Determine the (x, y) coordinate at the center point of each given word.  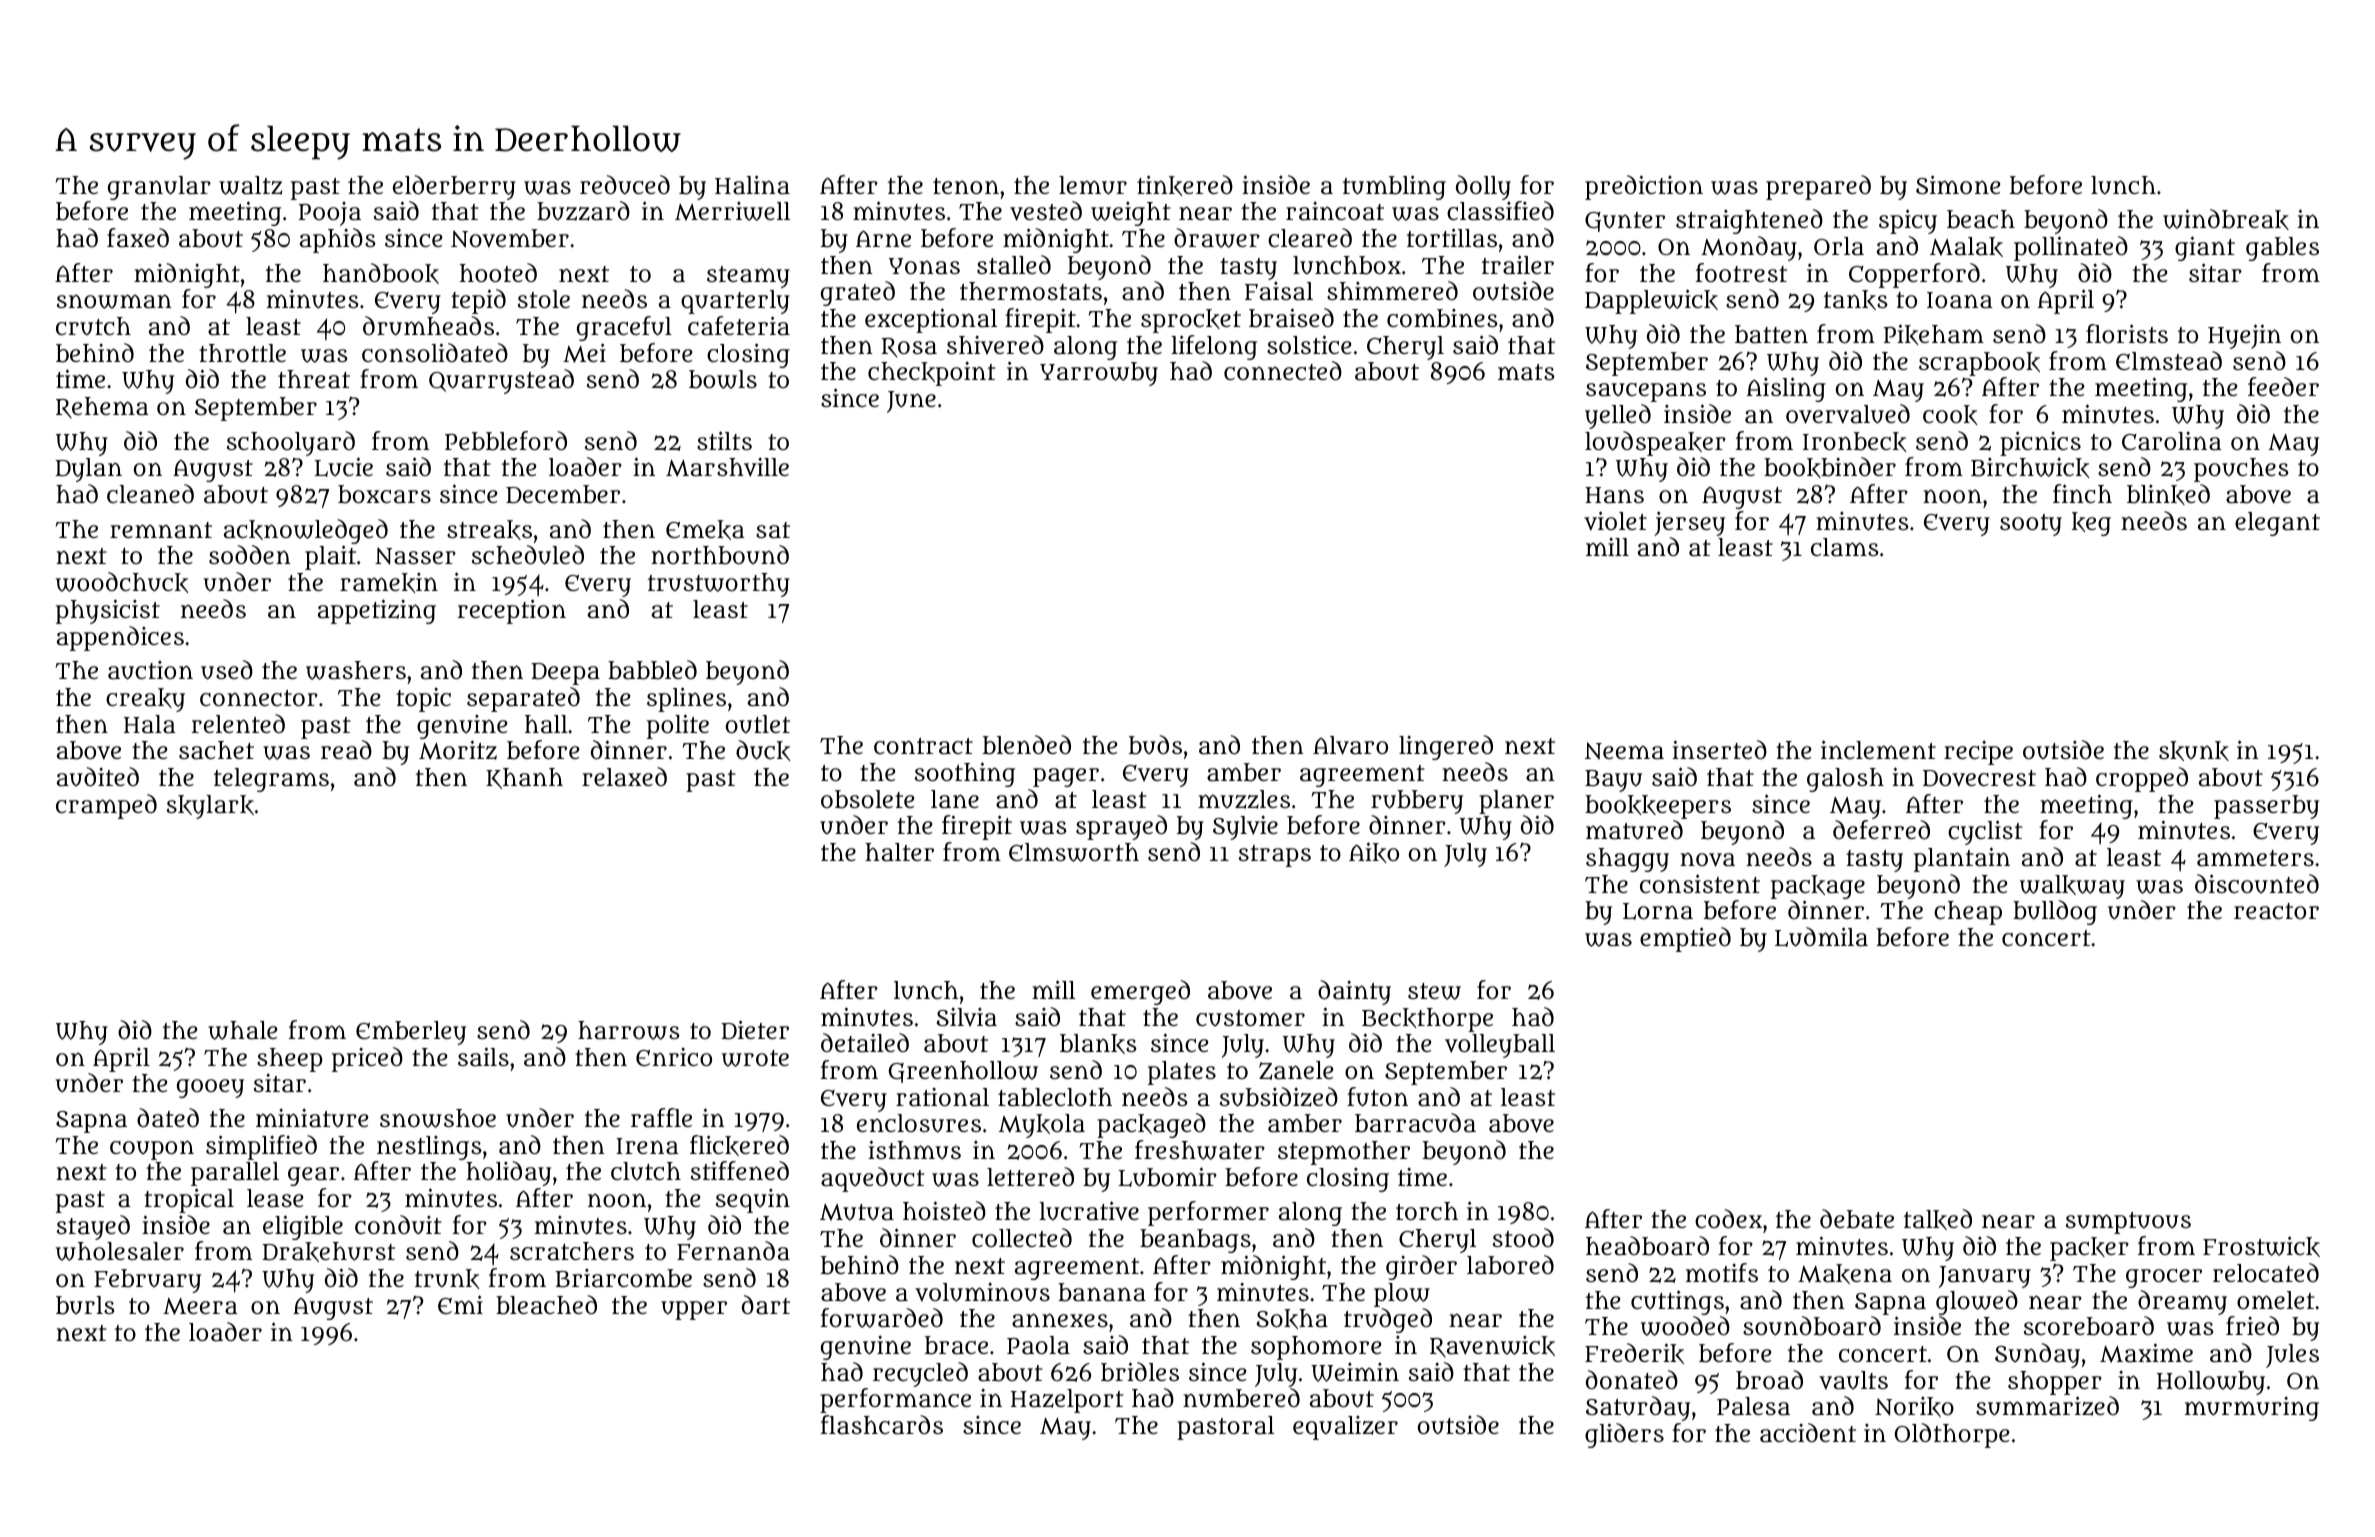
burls (85, 1305)
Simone (1958, 184)
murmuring (2252, 1408)
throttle (242, 353)
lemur (1093, 185)
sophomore (1316, 1348)
